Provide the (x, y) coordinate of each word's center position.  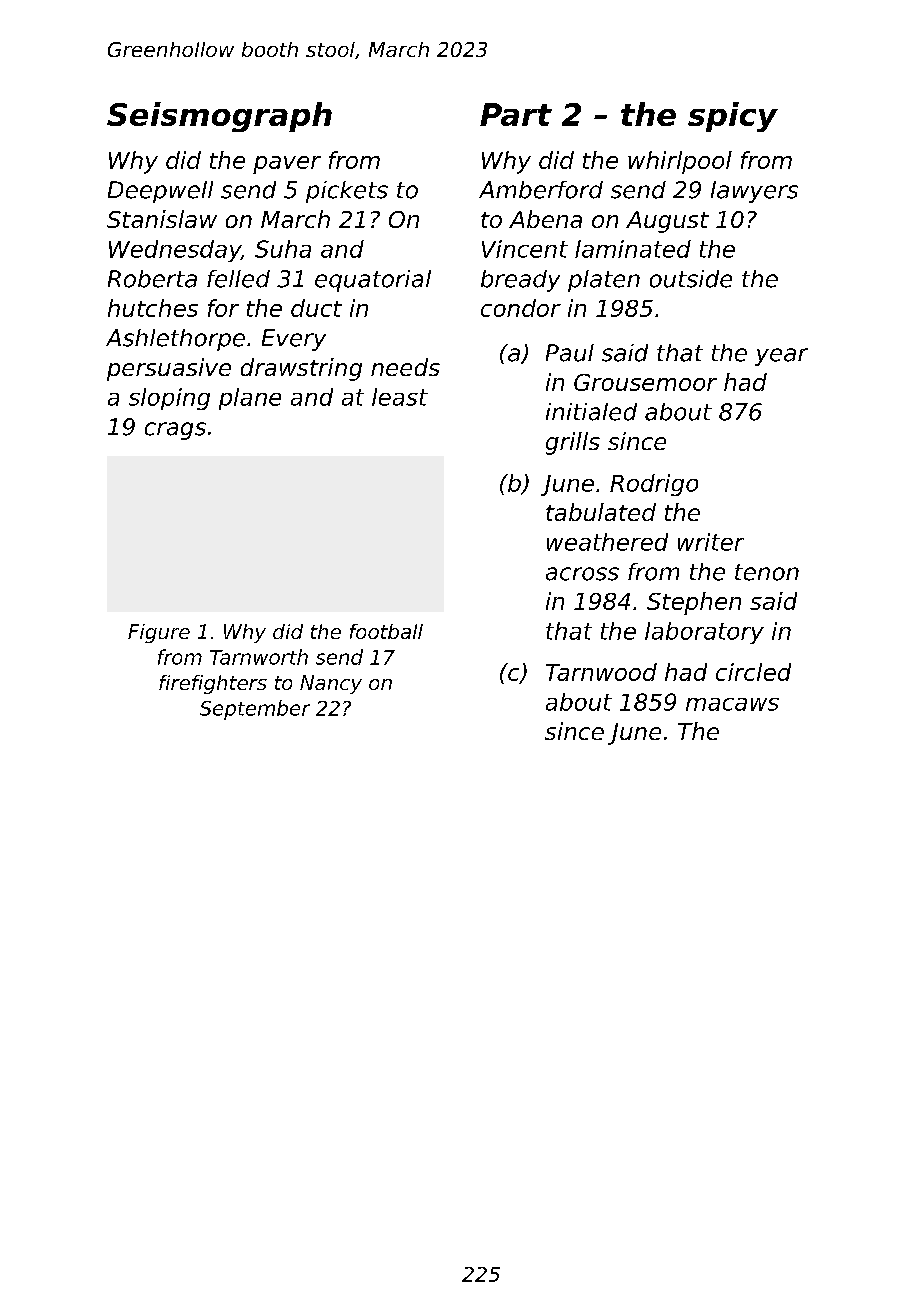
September (255, 710)
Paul (570, 353)
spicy (733, 117)
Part (516, 114)
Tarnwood (601, 672)
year (781, 357)
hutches (153, 308)
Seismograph (219, 117)
